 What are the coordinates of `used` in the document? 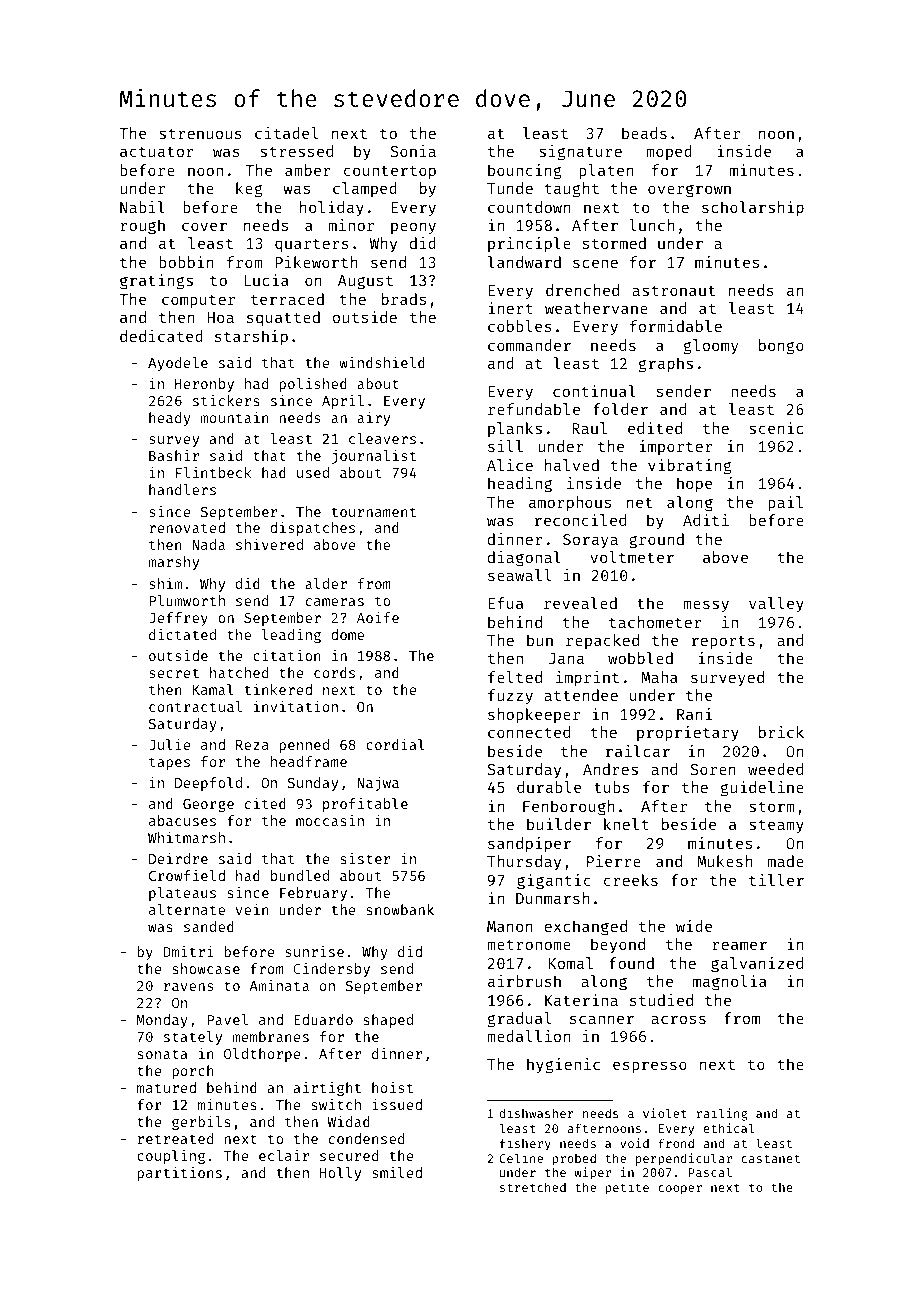 It's located at (313, 472).
